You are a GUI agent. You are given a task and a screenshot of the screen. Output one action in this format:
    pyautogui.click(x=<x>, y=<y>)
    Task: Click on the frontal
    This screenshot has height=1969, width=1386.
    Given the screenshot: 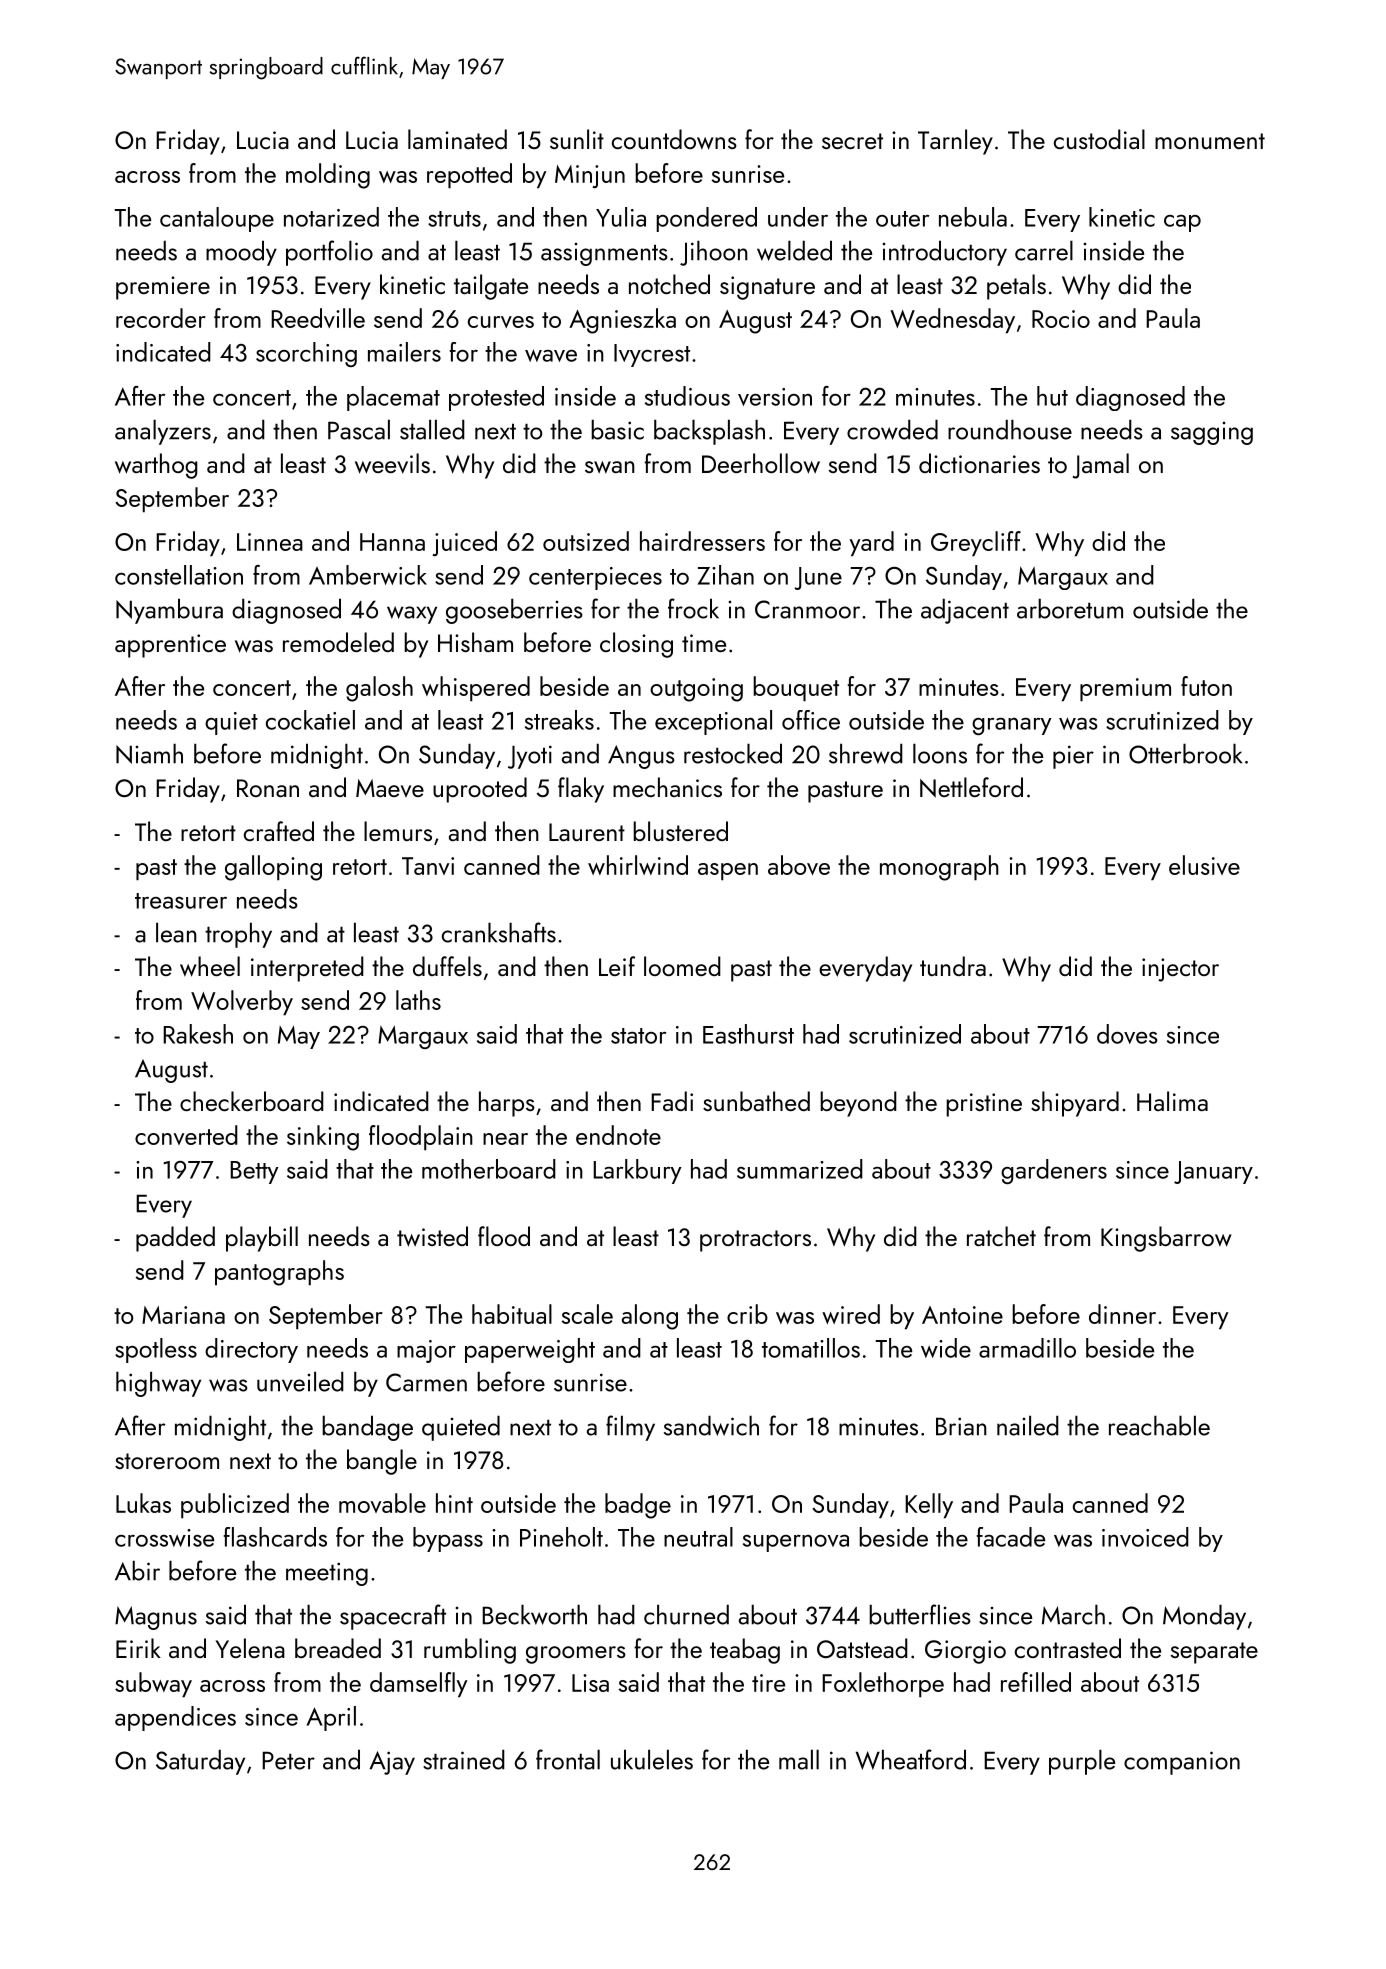 What is the action you would take?
    pyautogui.click(x=568, y=1759)
